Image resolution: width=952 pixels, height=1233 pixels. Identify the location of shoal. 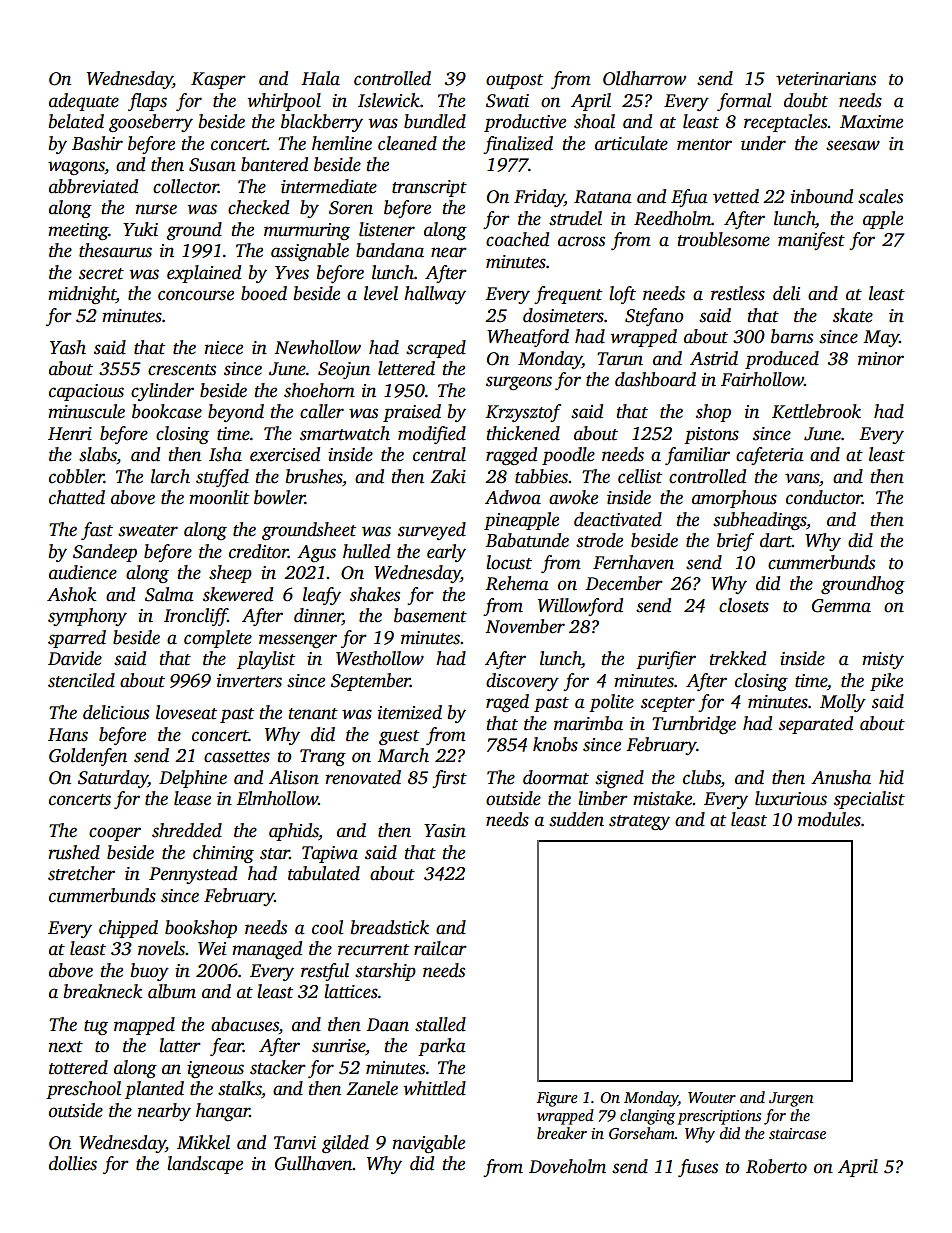
(594, 121).
